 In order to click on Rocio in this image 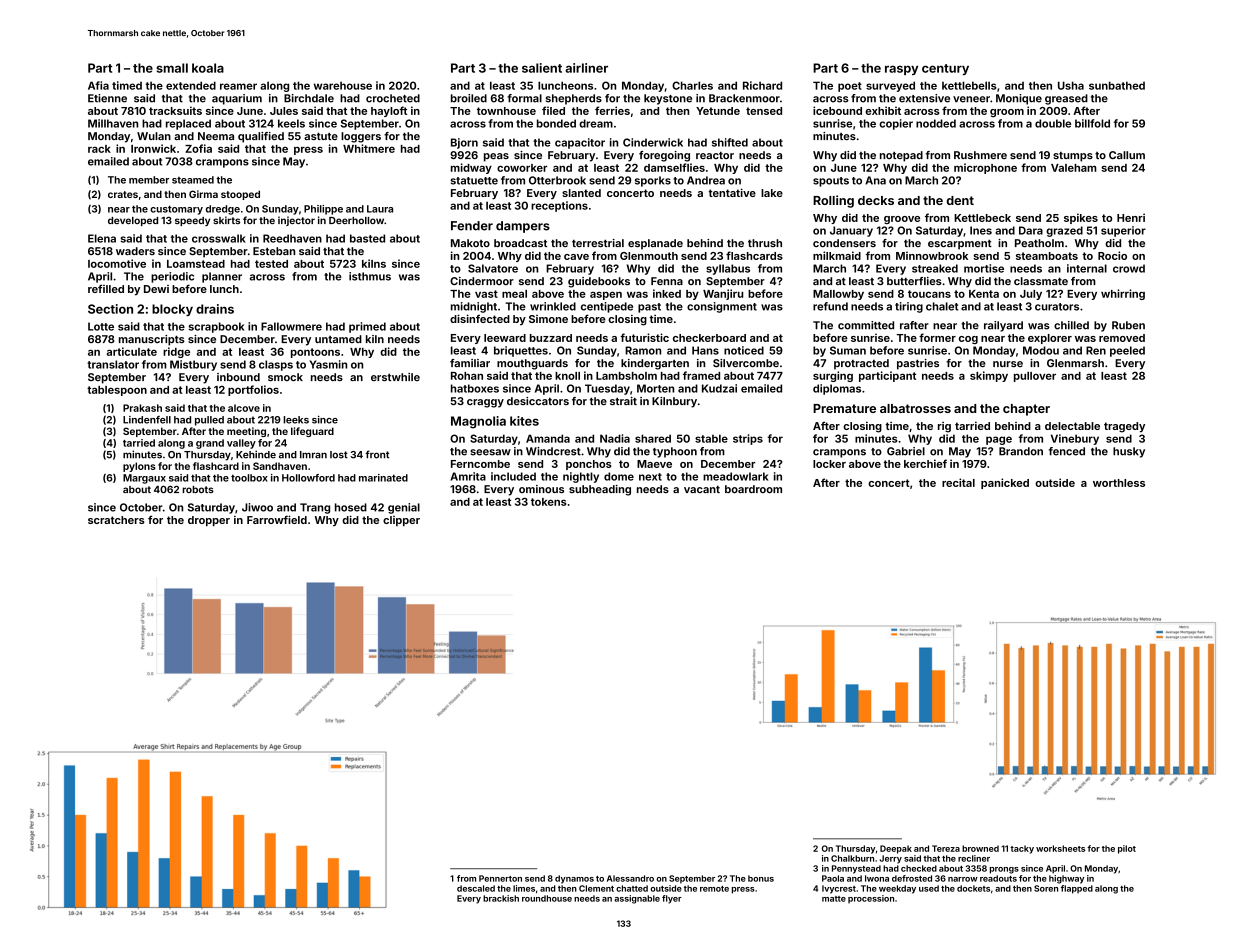, I will do `click(1112, 255)`.
